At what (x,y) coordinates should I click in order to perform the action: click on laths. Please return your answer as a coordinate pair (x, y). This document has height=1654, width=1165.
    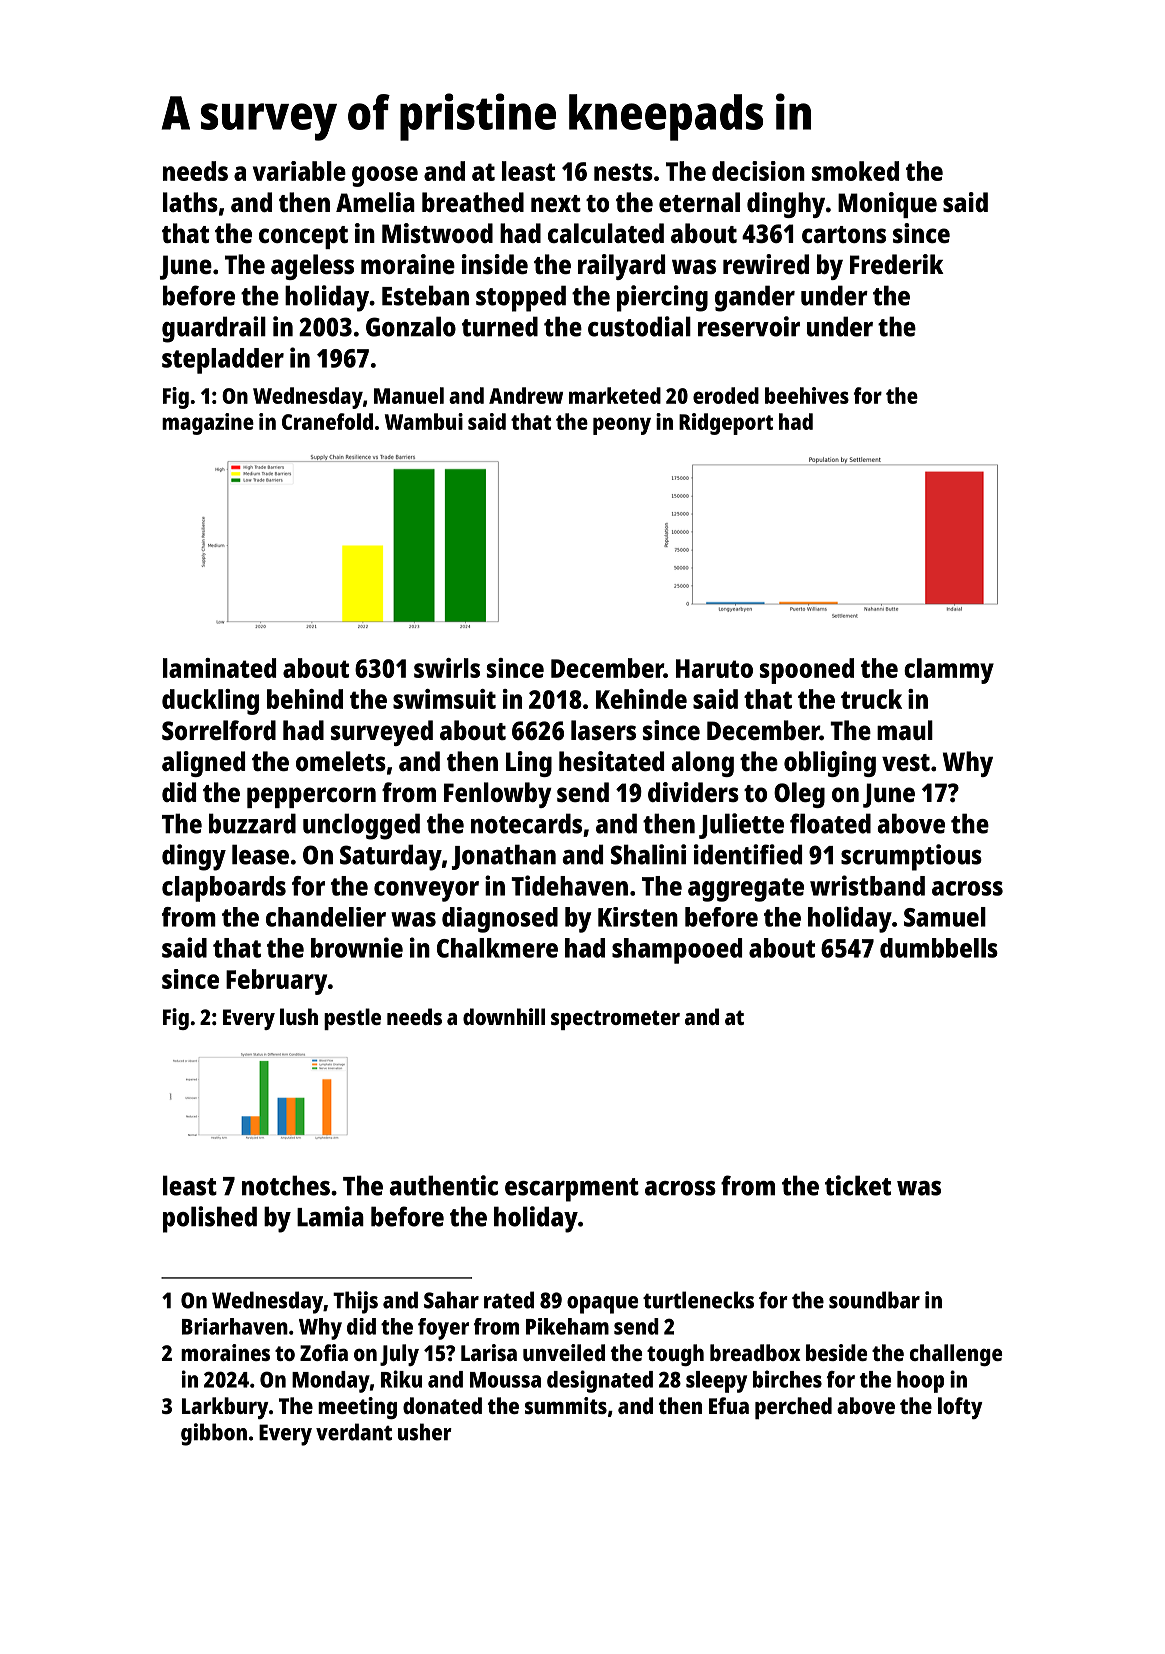
    Looking at the image, I should click on (190, 202).
